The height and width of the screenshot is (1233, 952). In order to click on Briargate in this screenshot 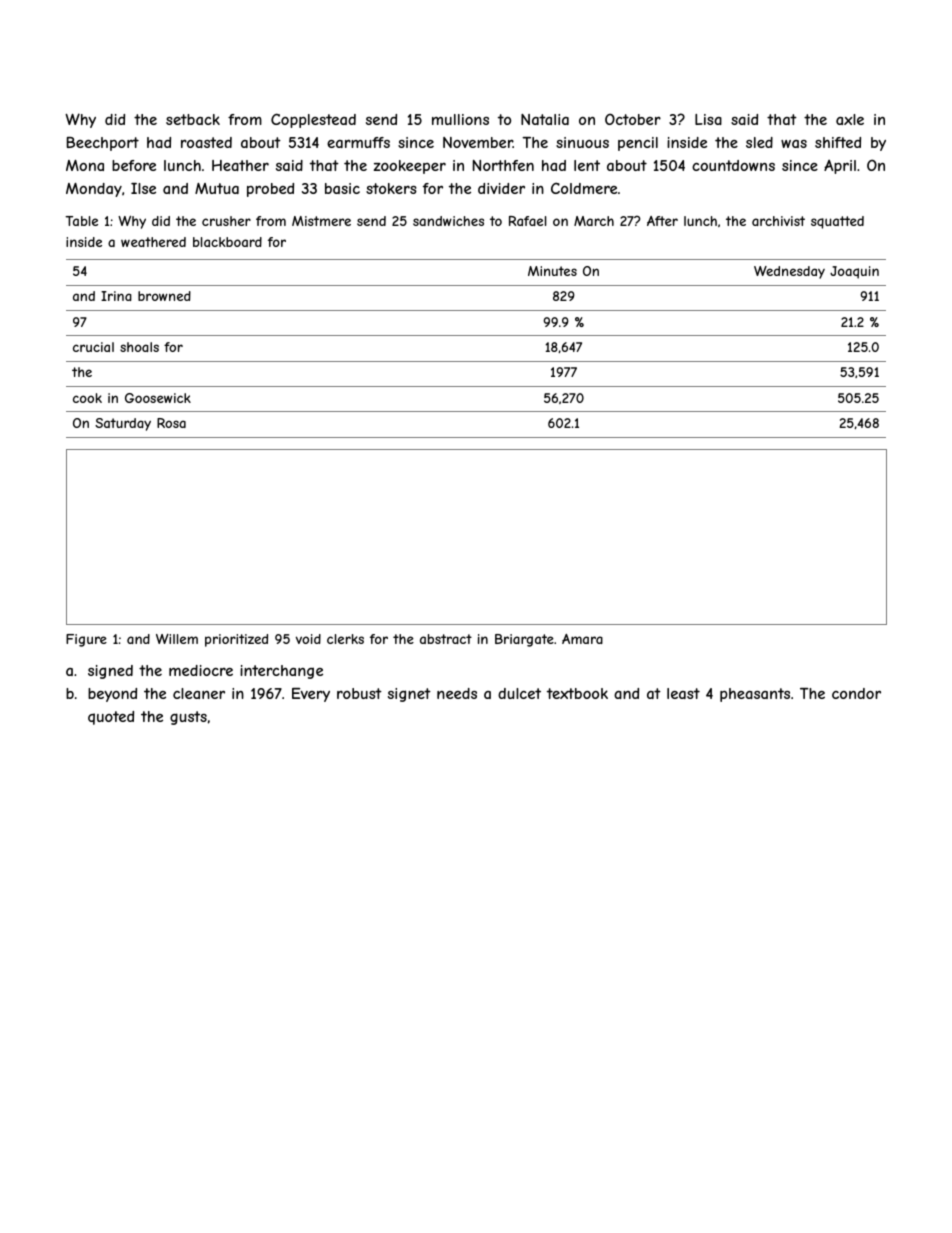, I will do `click(524, 640)`.
